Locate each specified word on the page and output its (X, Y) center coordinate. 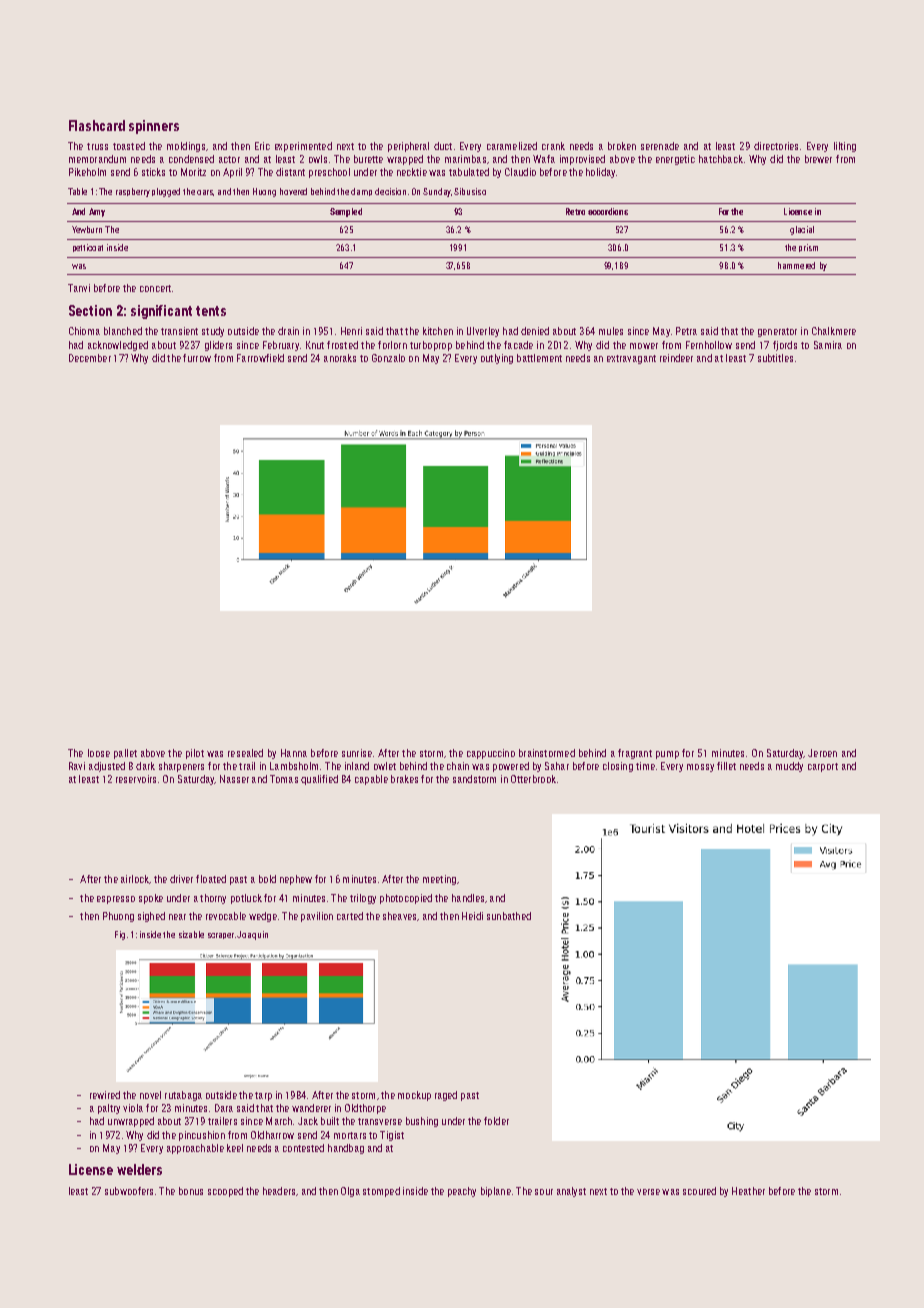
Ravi (77, 766)
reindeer (676, 358)
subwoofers (129, 1191)
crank (553, 146)
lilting (845, 147)
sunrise (357, 753)
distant (290, 172)
